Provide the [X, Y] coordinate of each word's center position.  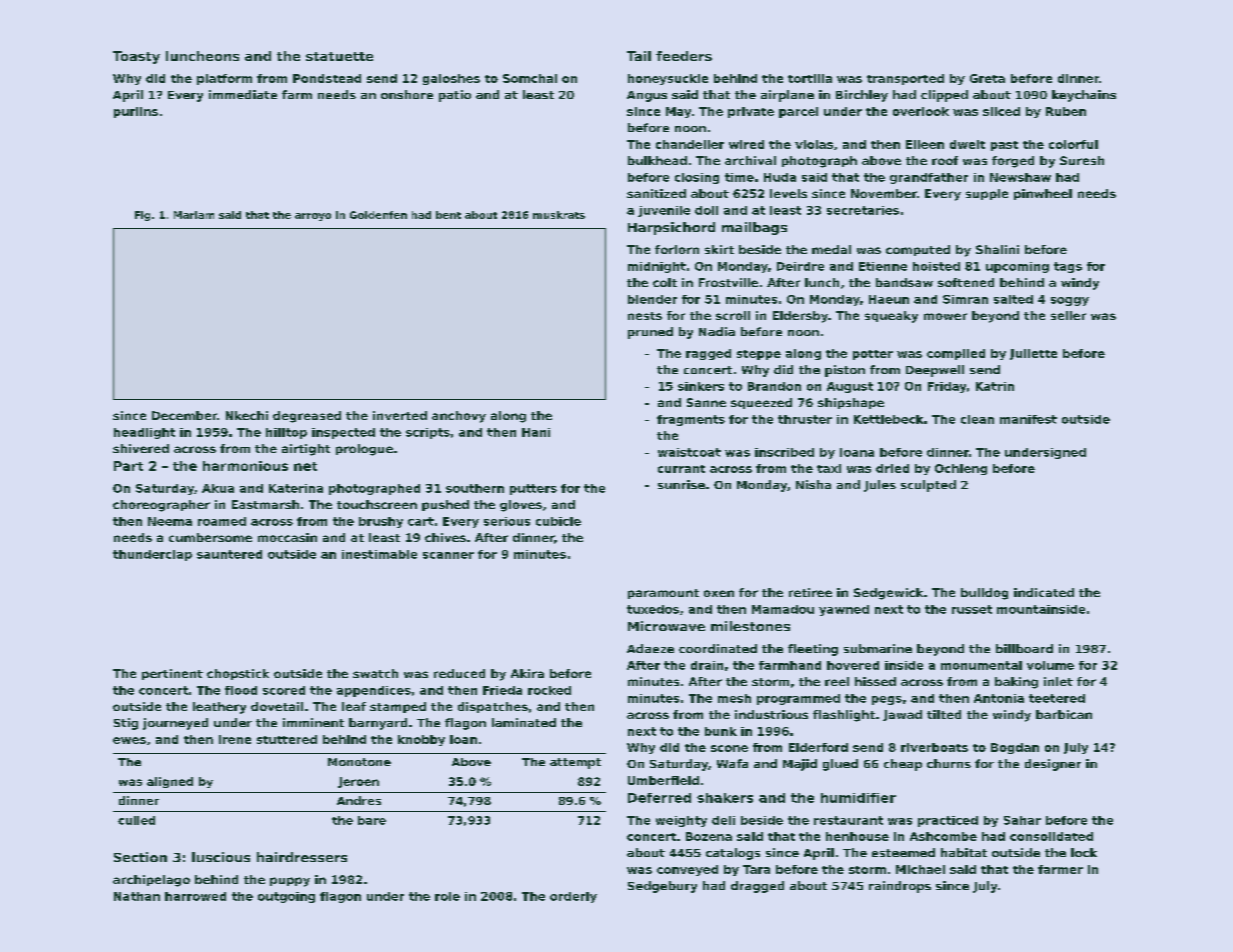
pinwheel [1043, 194]
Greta [987, 78]
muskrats [559, 215]
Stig [126, 724]
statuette [339, 56]
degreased [307, 417]
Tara [756, 869]
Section [140, 857]
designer [1053, 765]
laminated [524, 722]
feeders [684, 56]
